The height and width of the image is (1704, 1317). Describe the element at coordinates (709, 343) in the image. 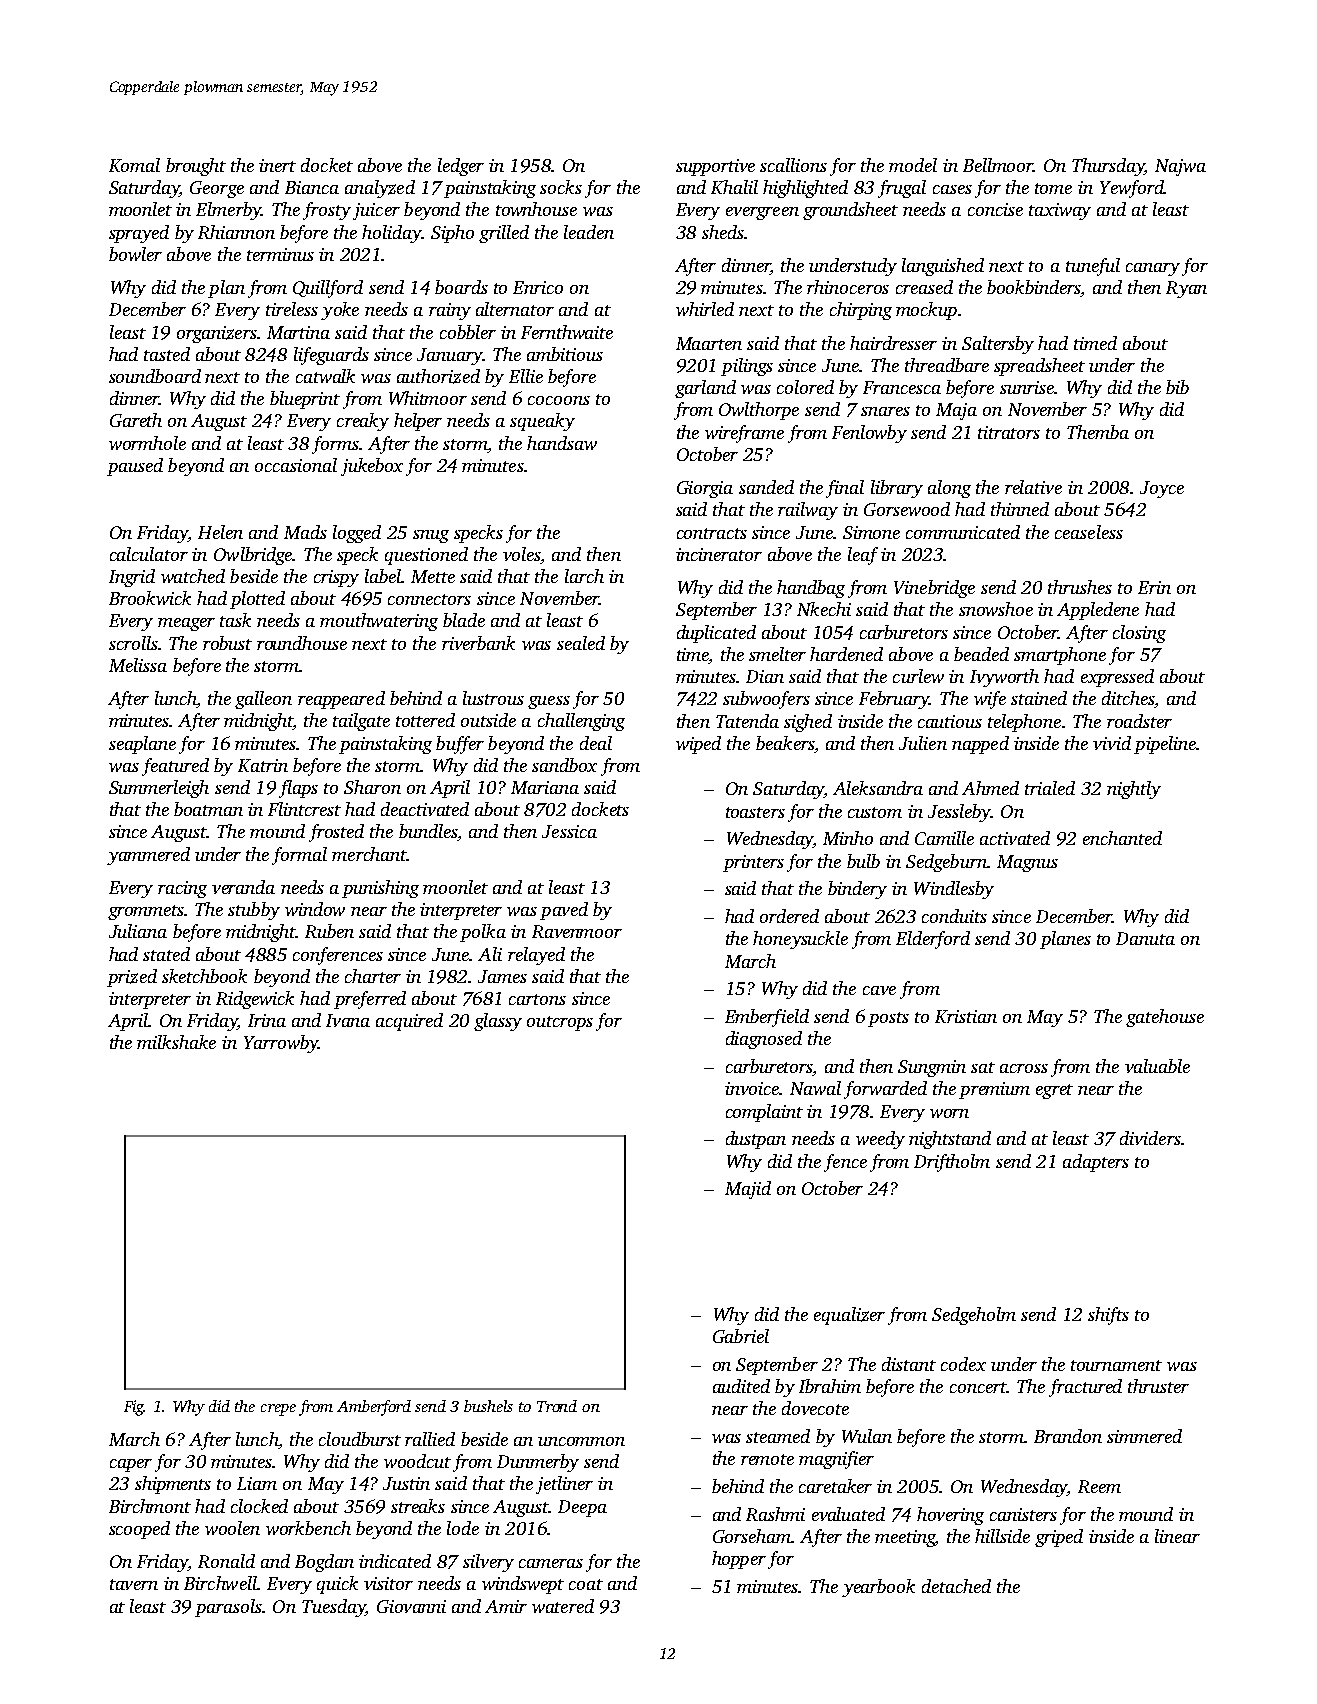

I see `Maarten` at that location.
